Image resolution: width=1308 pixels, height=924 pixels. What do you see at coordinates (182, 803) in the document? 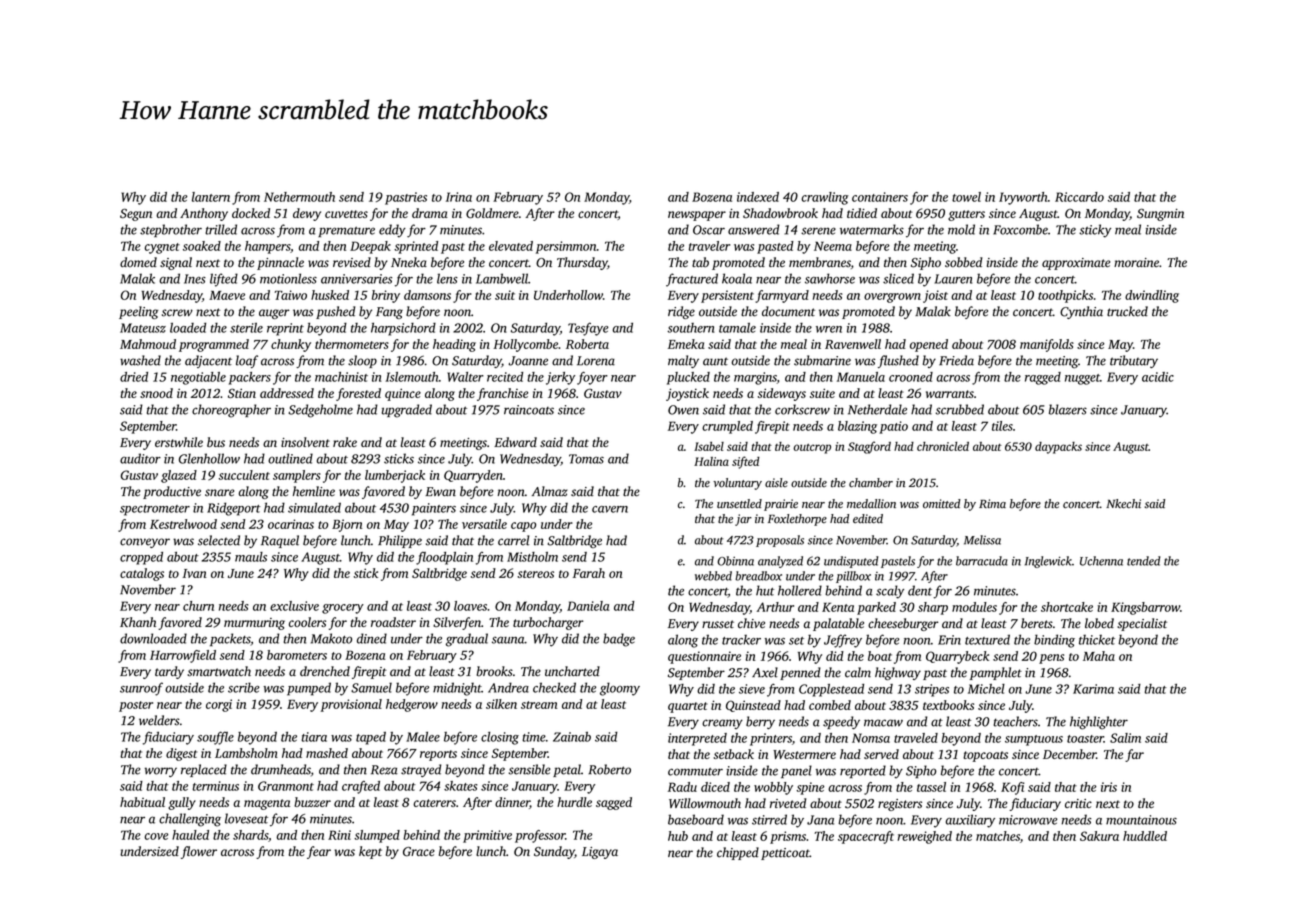
I see `gully` at bounding box center [182, 803].
